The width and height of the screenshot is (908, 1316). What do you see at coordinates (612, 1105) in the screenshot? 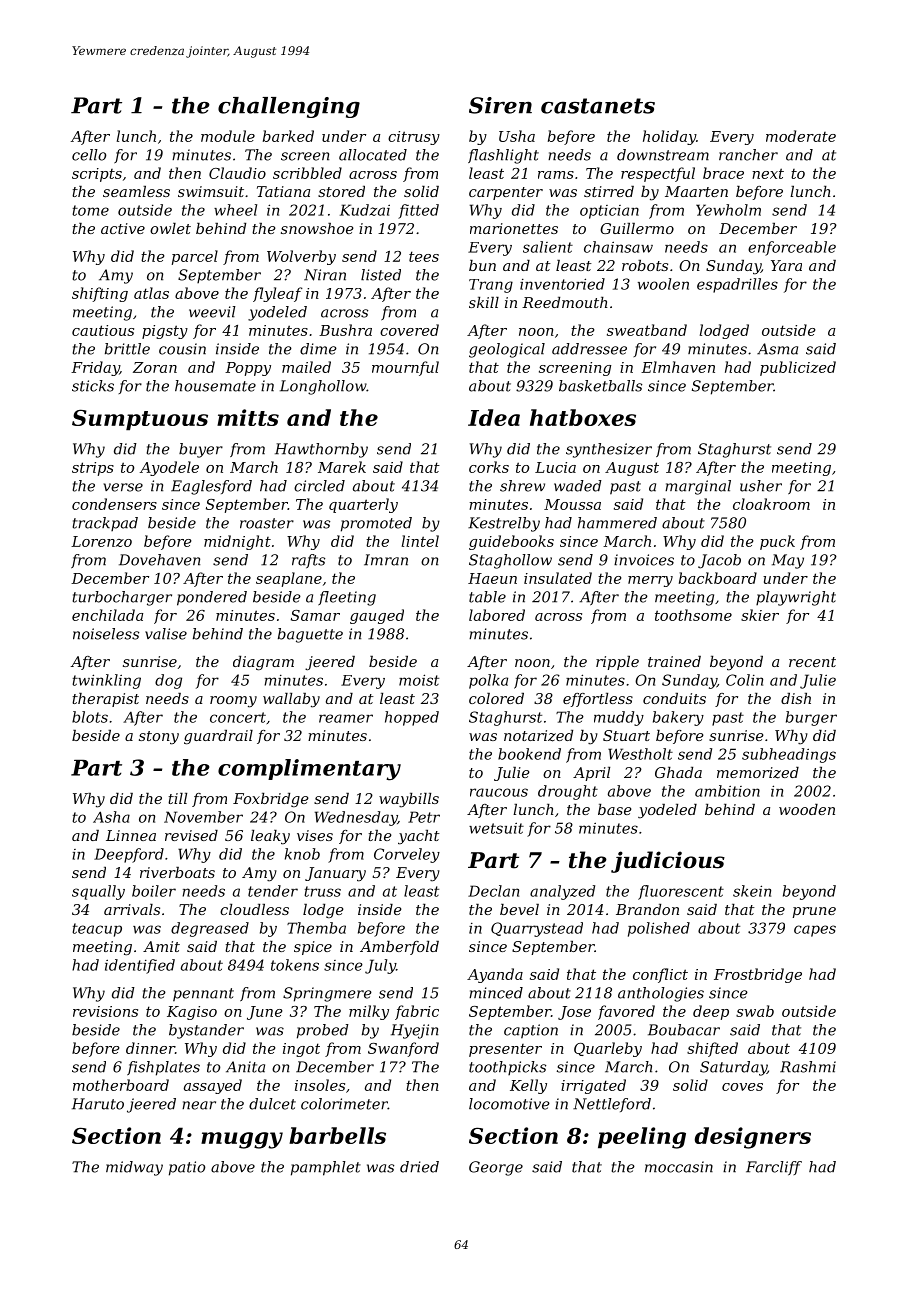
I see `Nettleford` at bounding box center [612, 1105].
